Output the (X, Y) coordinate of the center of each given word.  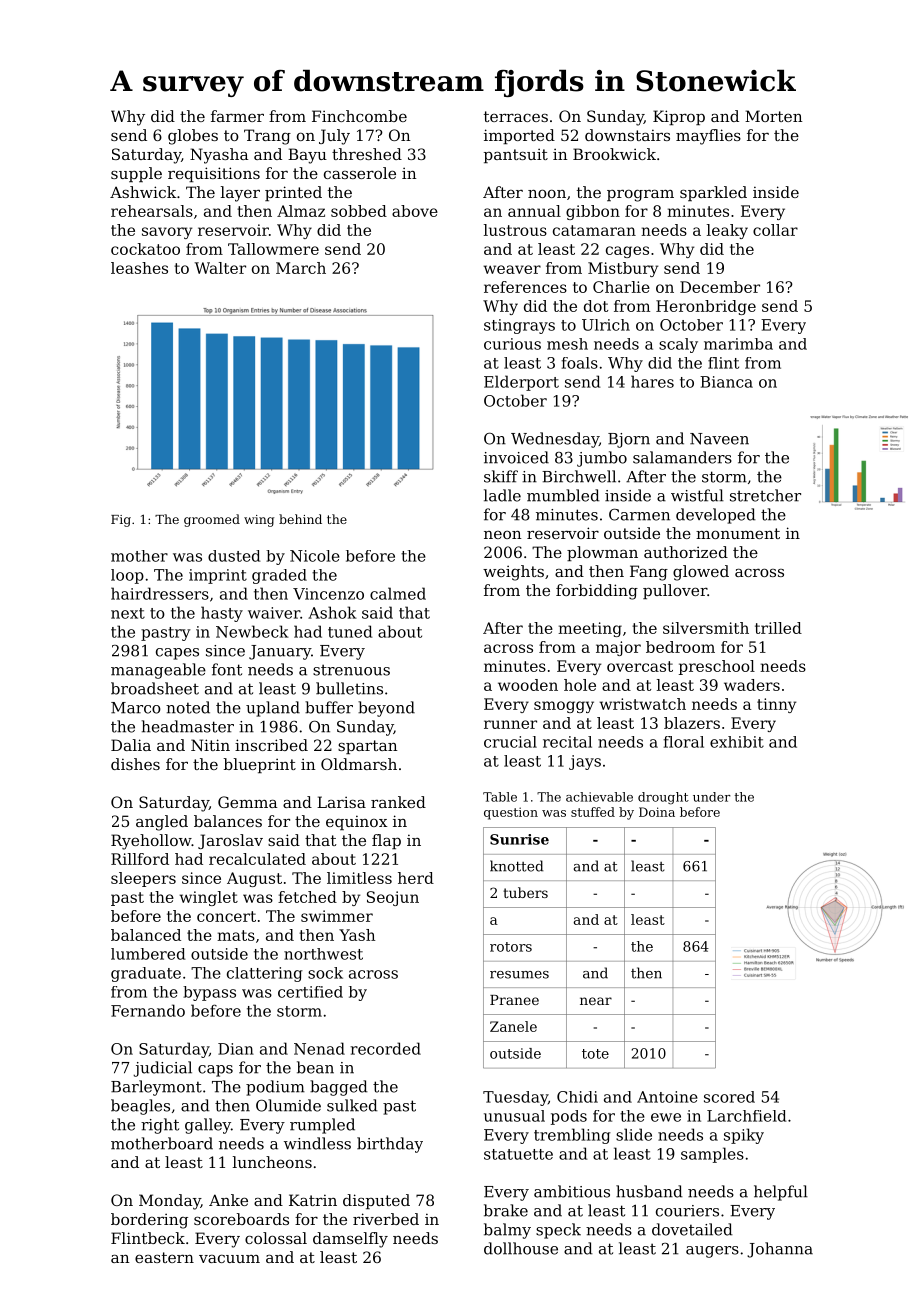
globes (193, 137)
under (712, 797)
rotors (511, 947)
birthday (390, 1145)
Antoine (667, 1097)
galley (208, 1126)
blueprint (260, 765)
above (415, 211)
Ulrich (606, 325)
